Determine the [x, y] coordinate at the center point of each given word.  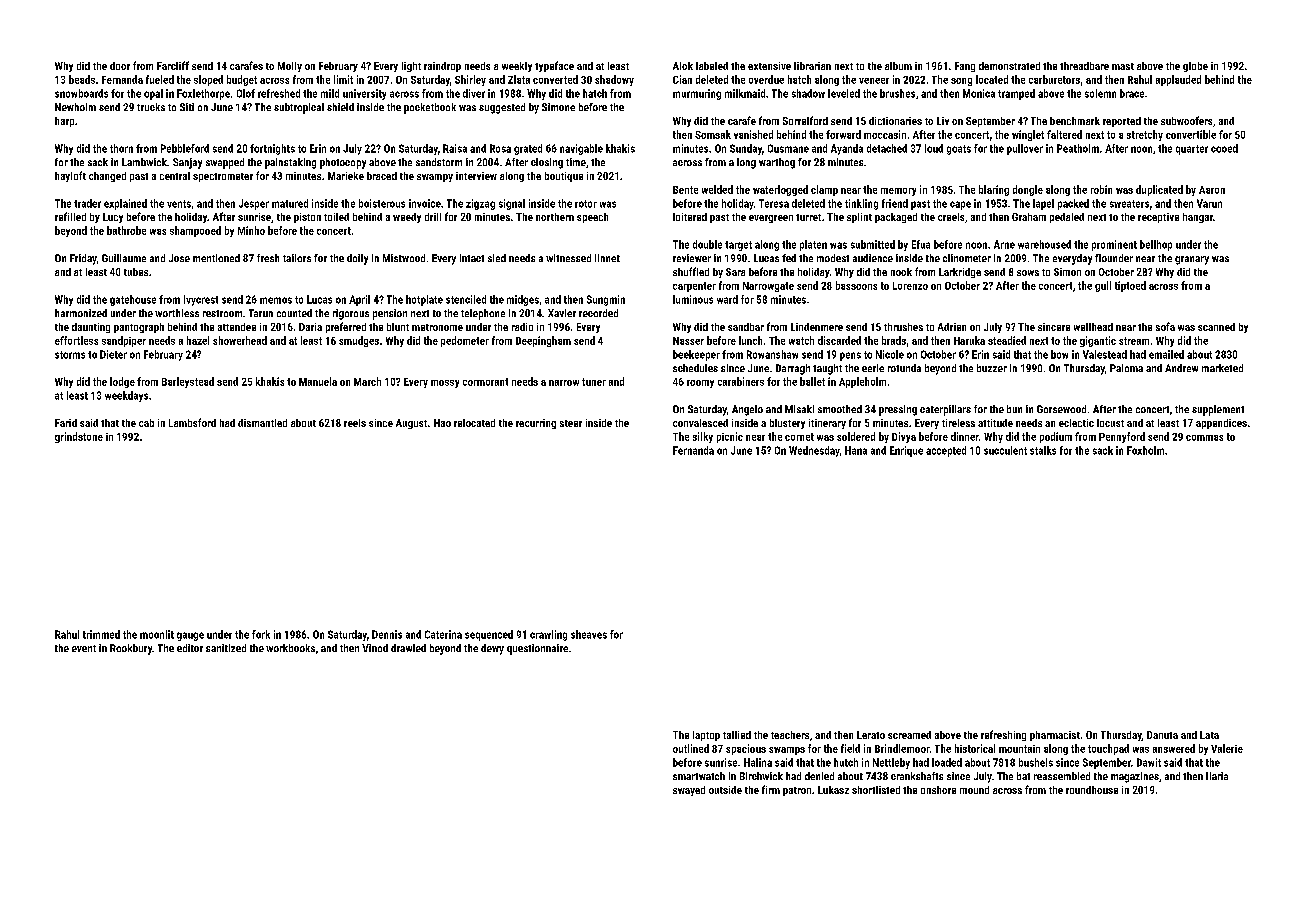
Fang [965, 67]
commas [1204, 438]
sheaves [589, 634]
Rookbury [131, 649]
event [84, 648]
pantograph [139, 328]
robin [1101, 189]
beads [82, 79]
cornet [799, 437]
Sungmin [606, 300]
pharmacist [1055, 736]
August [411, 424]
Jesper [254, 204]
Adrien [952, 327]
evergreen [771, 219]
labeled [712, 66]
